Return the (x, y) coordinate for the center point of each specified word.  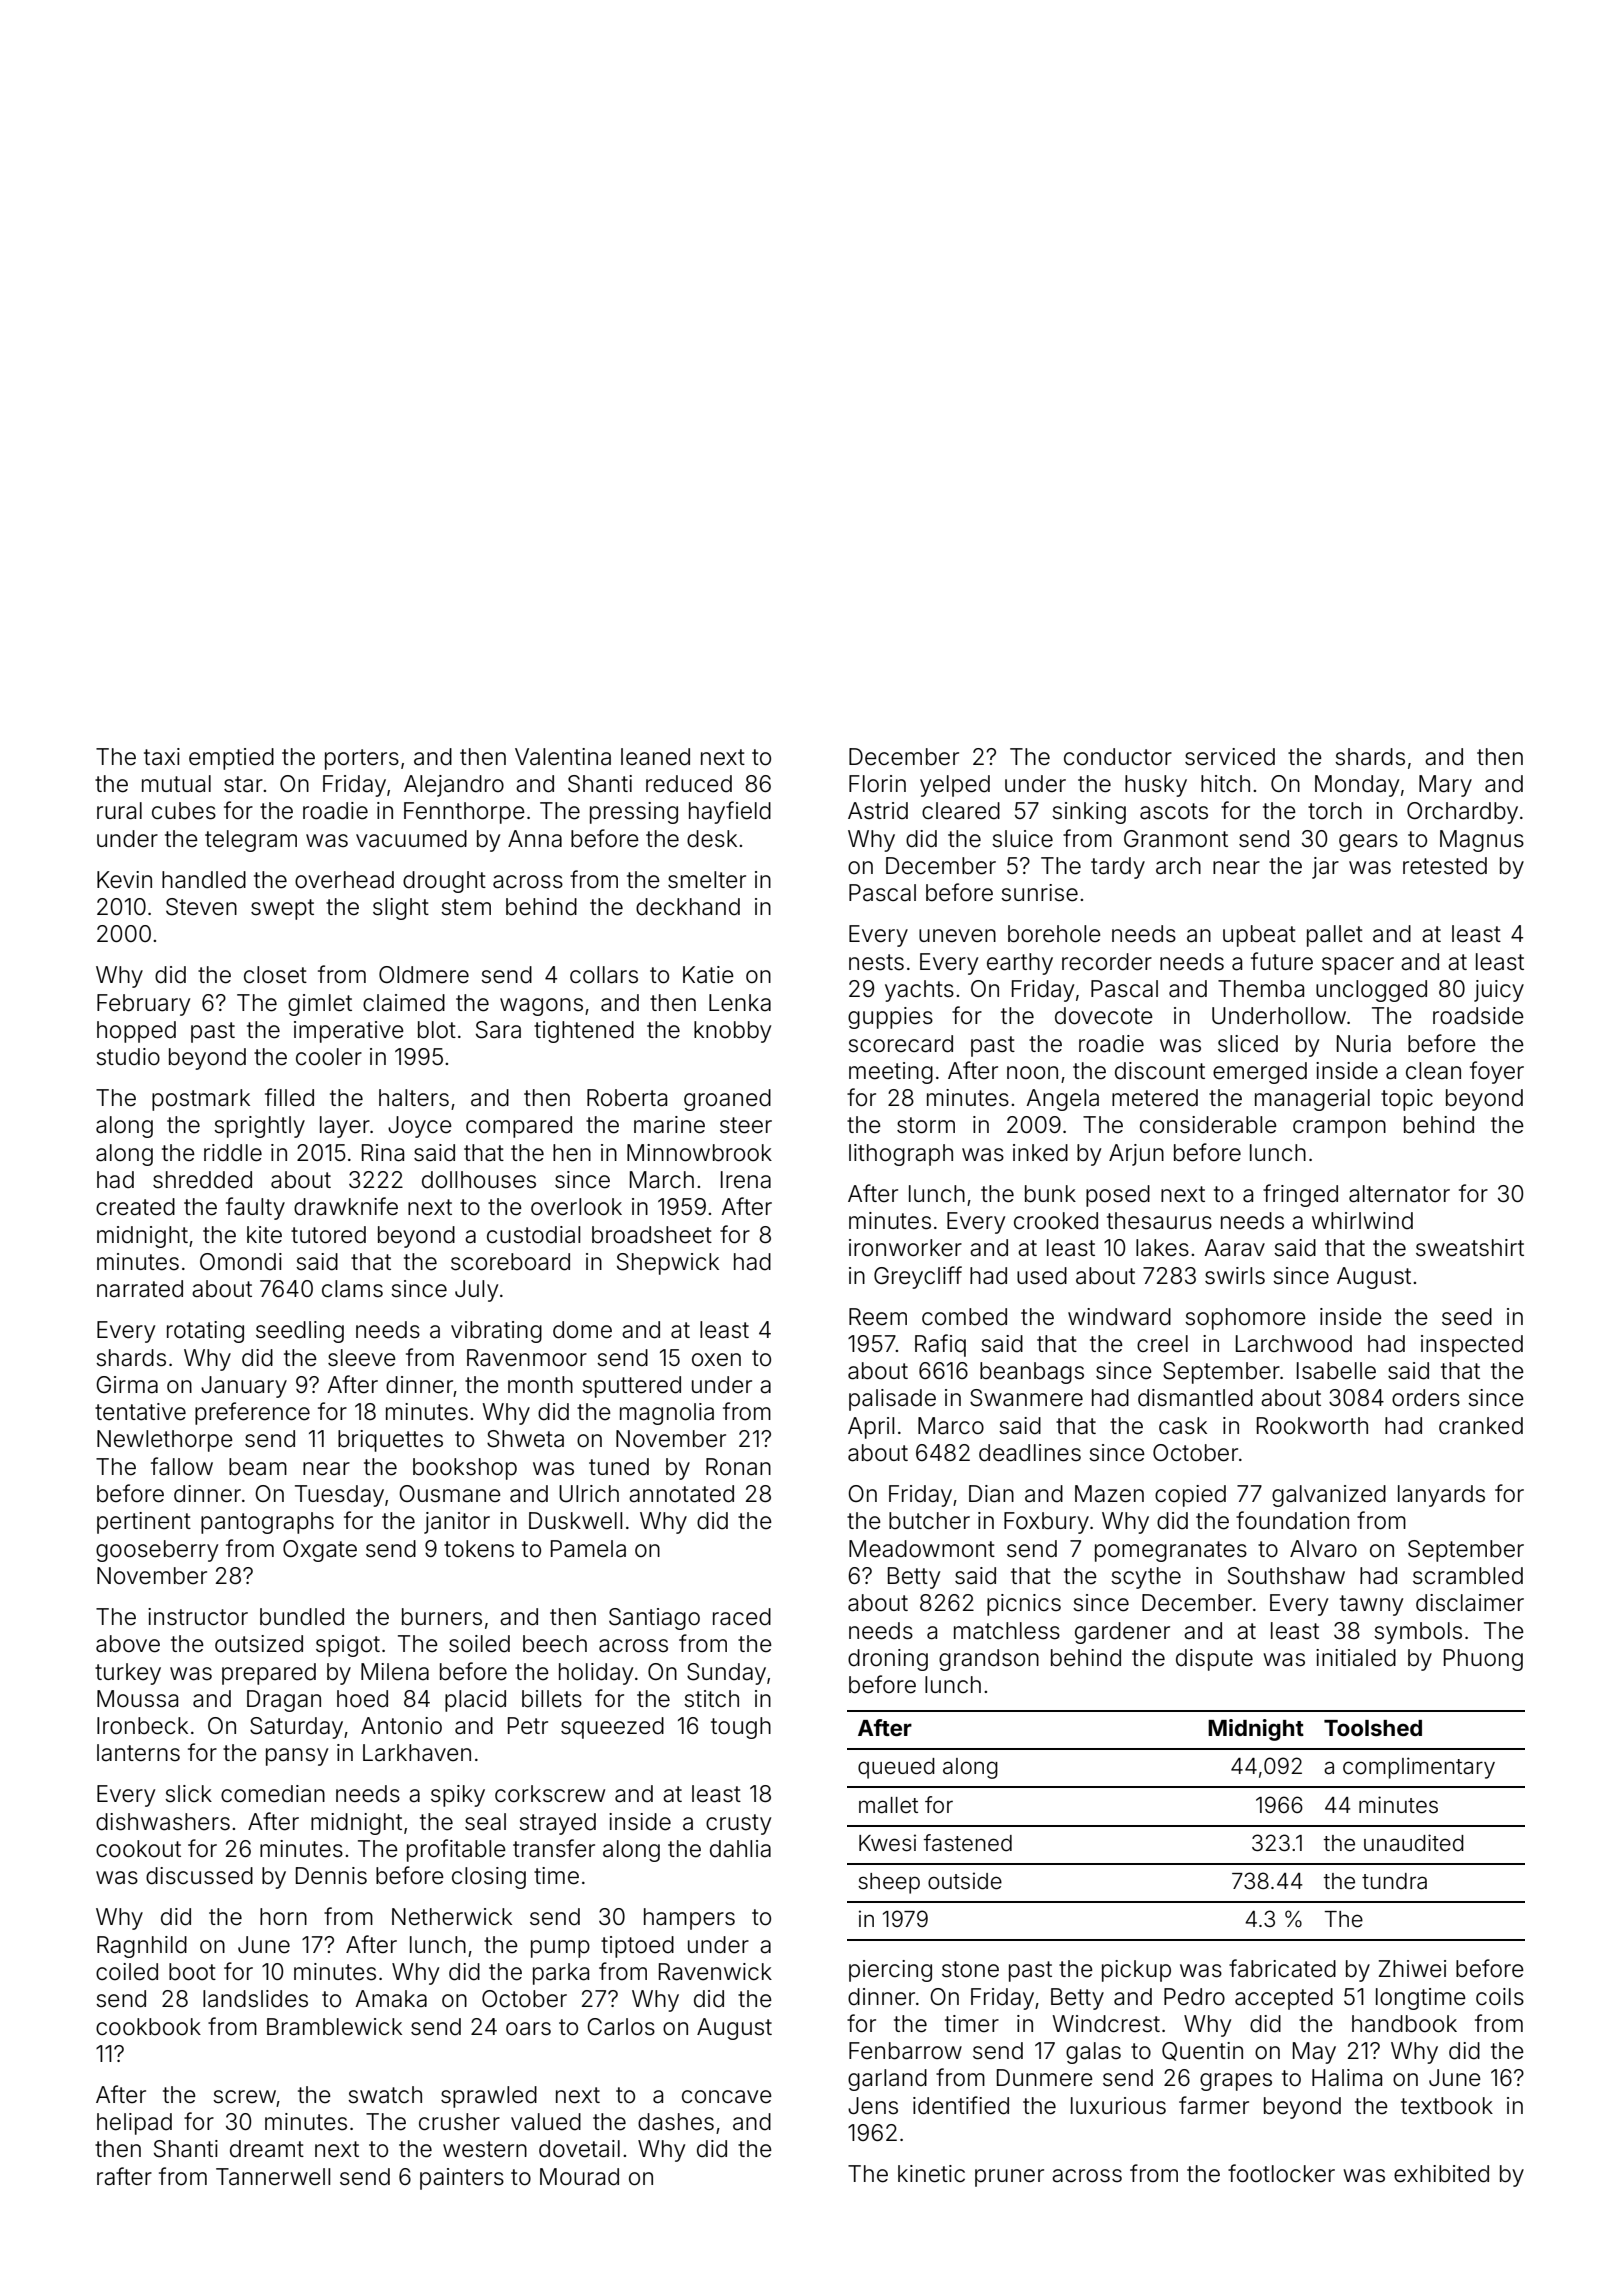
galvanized (1329, 1496)
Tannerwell (273, 2177)
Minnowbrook (699, 1153)
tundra (1394, 1881)
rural (119, 811)
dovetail (579, 2149)
